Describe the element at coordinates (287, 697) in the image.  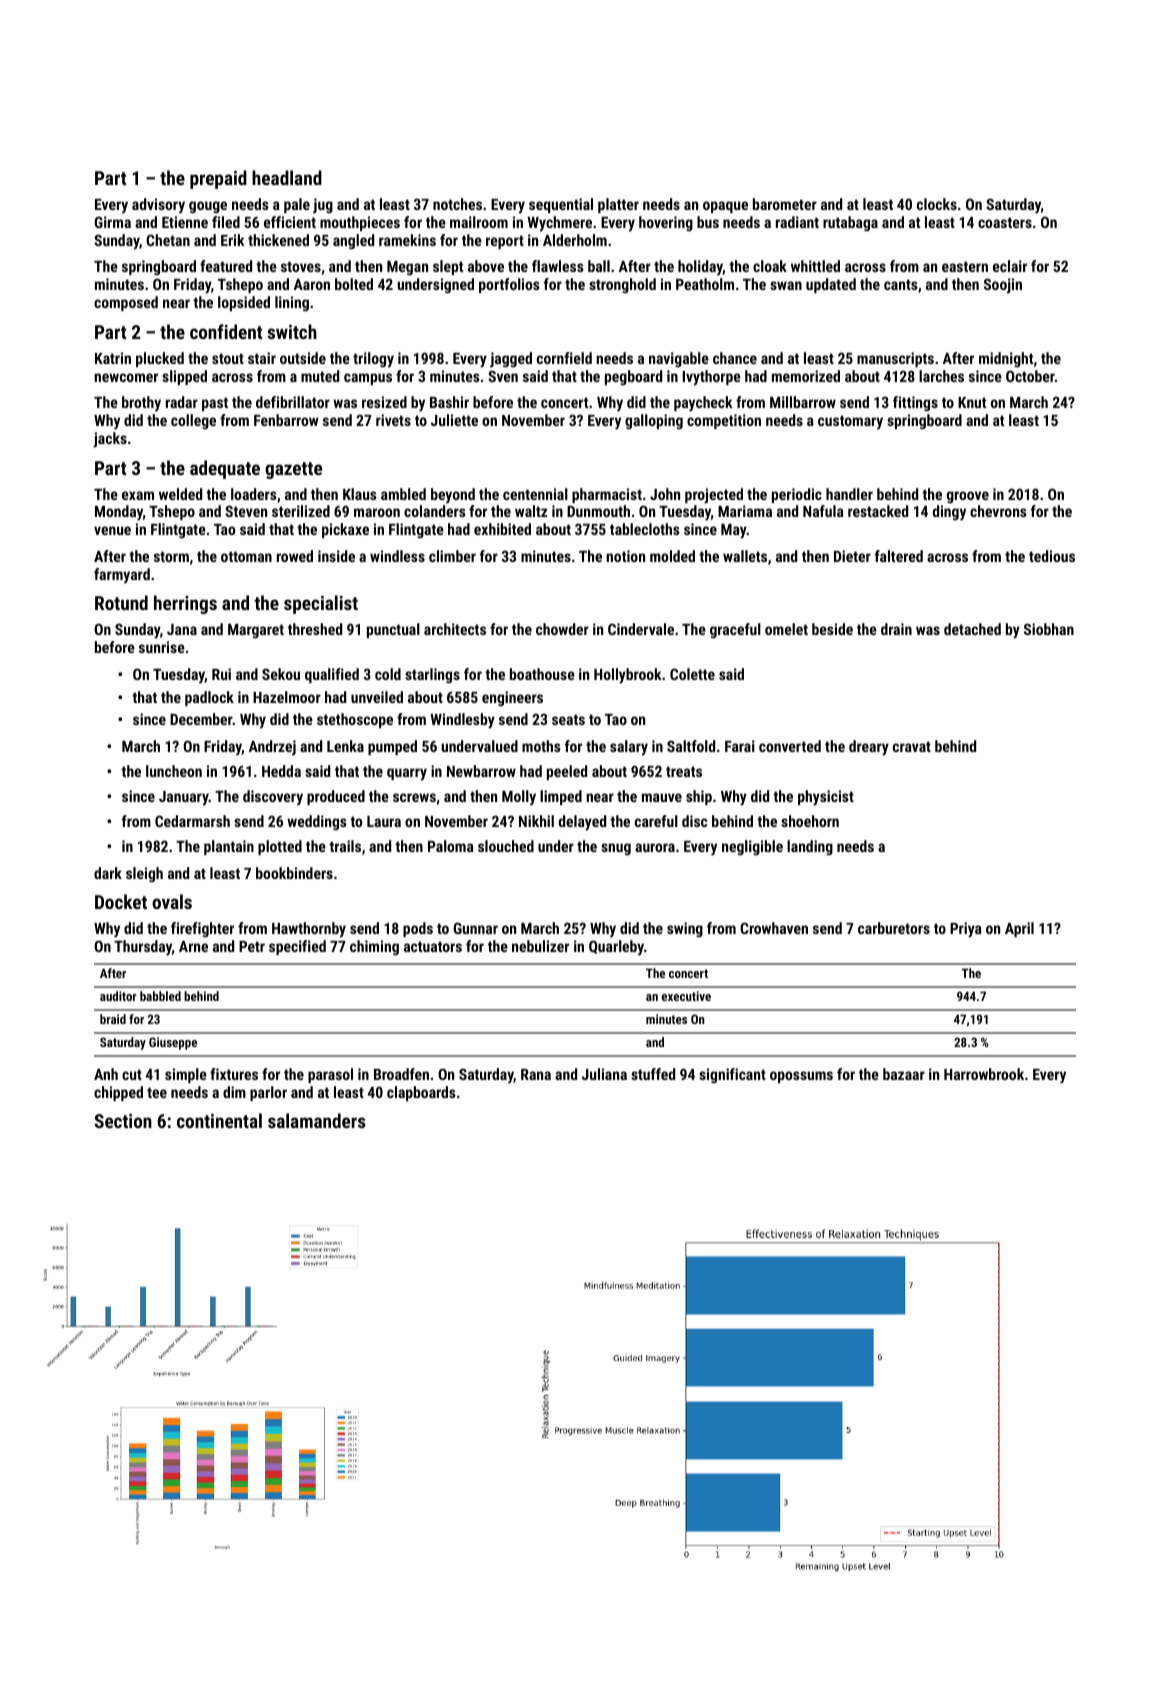
I see `Hazelmoor` at that location.
